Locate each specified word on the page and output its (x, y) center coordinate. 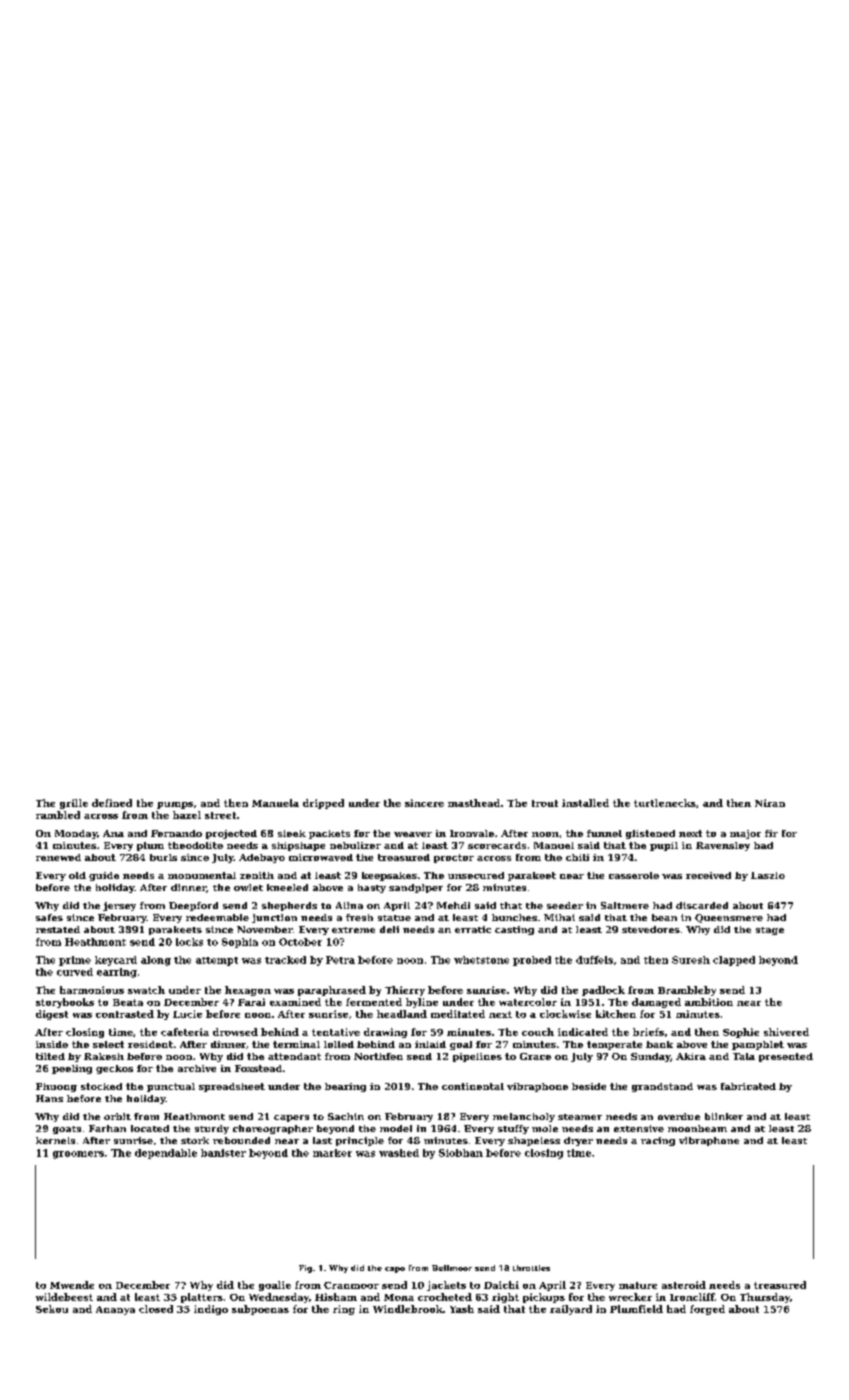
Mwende (72, 1285)
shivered (786, 1032)
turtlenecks (665, 803)
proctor (454, 858)
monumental (202, 875)
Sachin (346, 1116)
